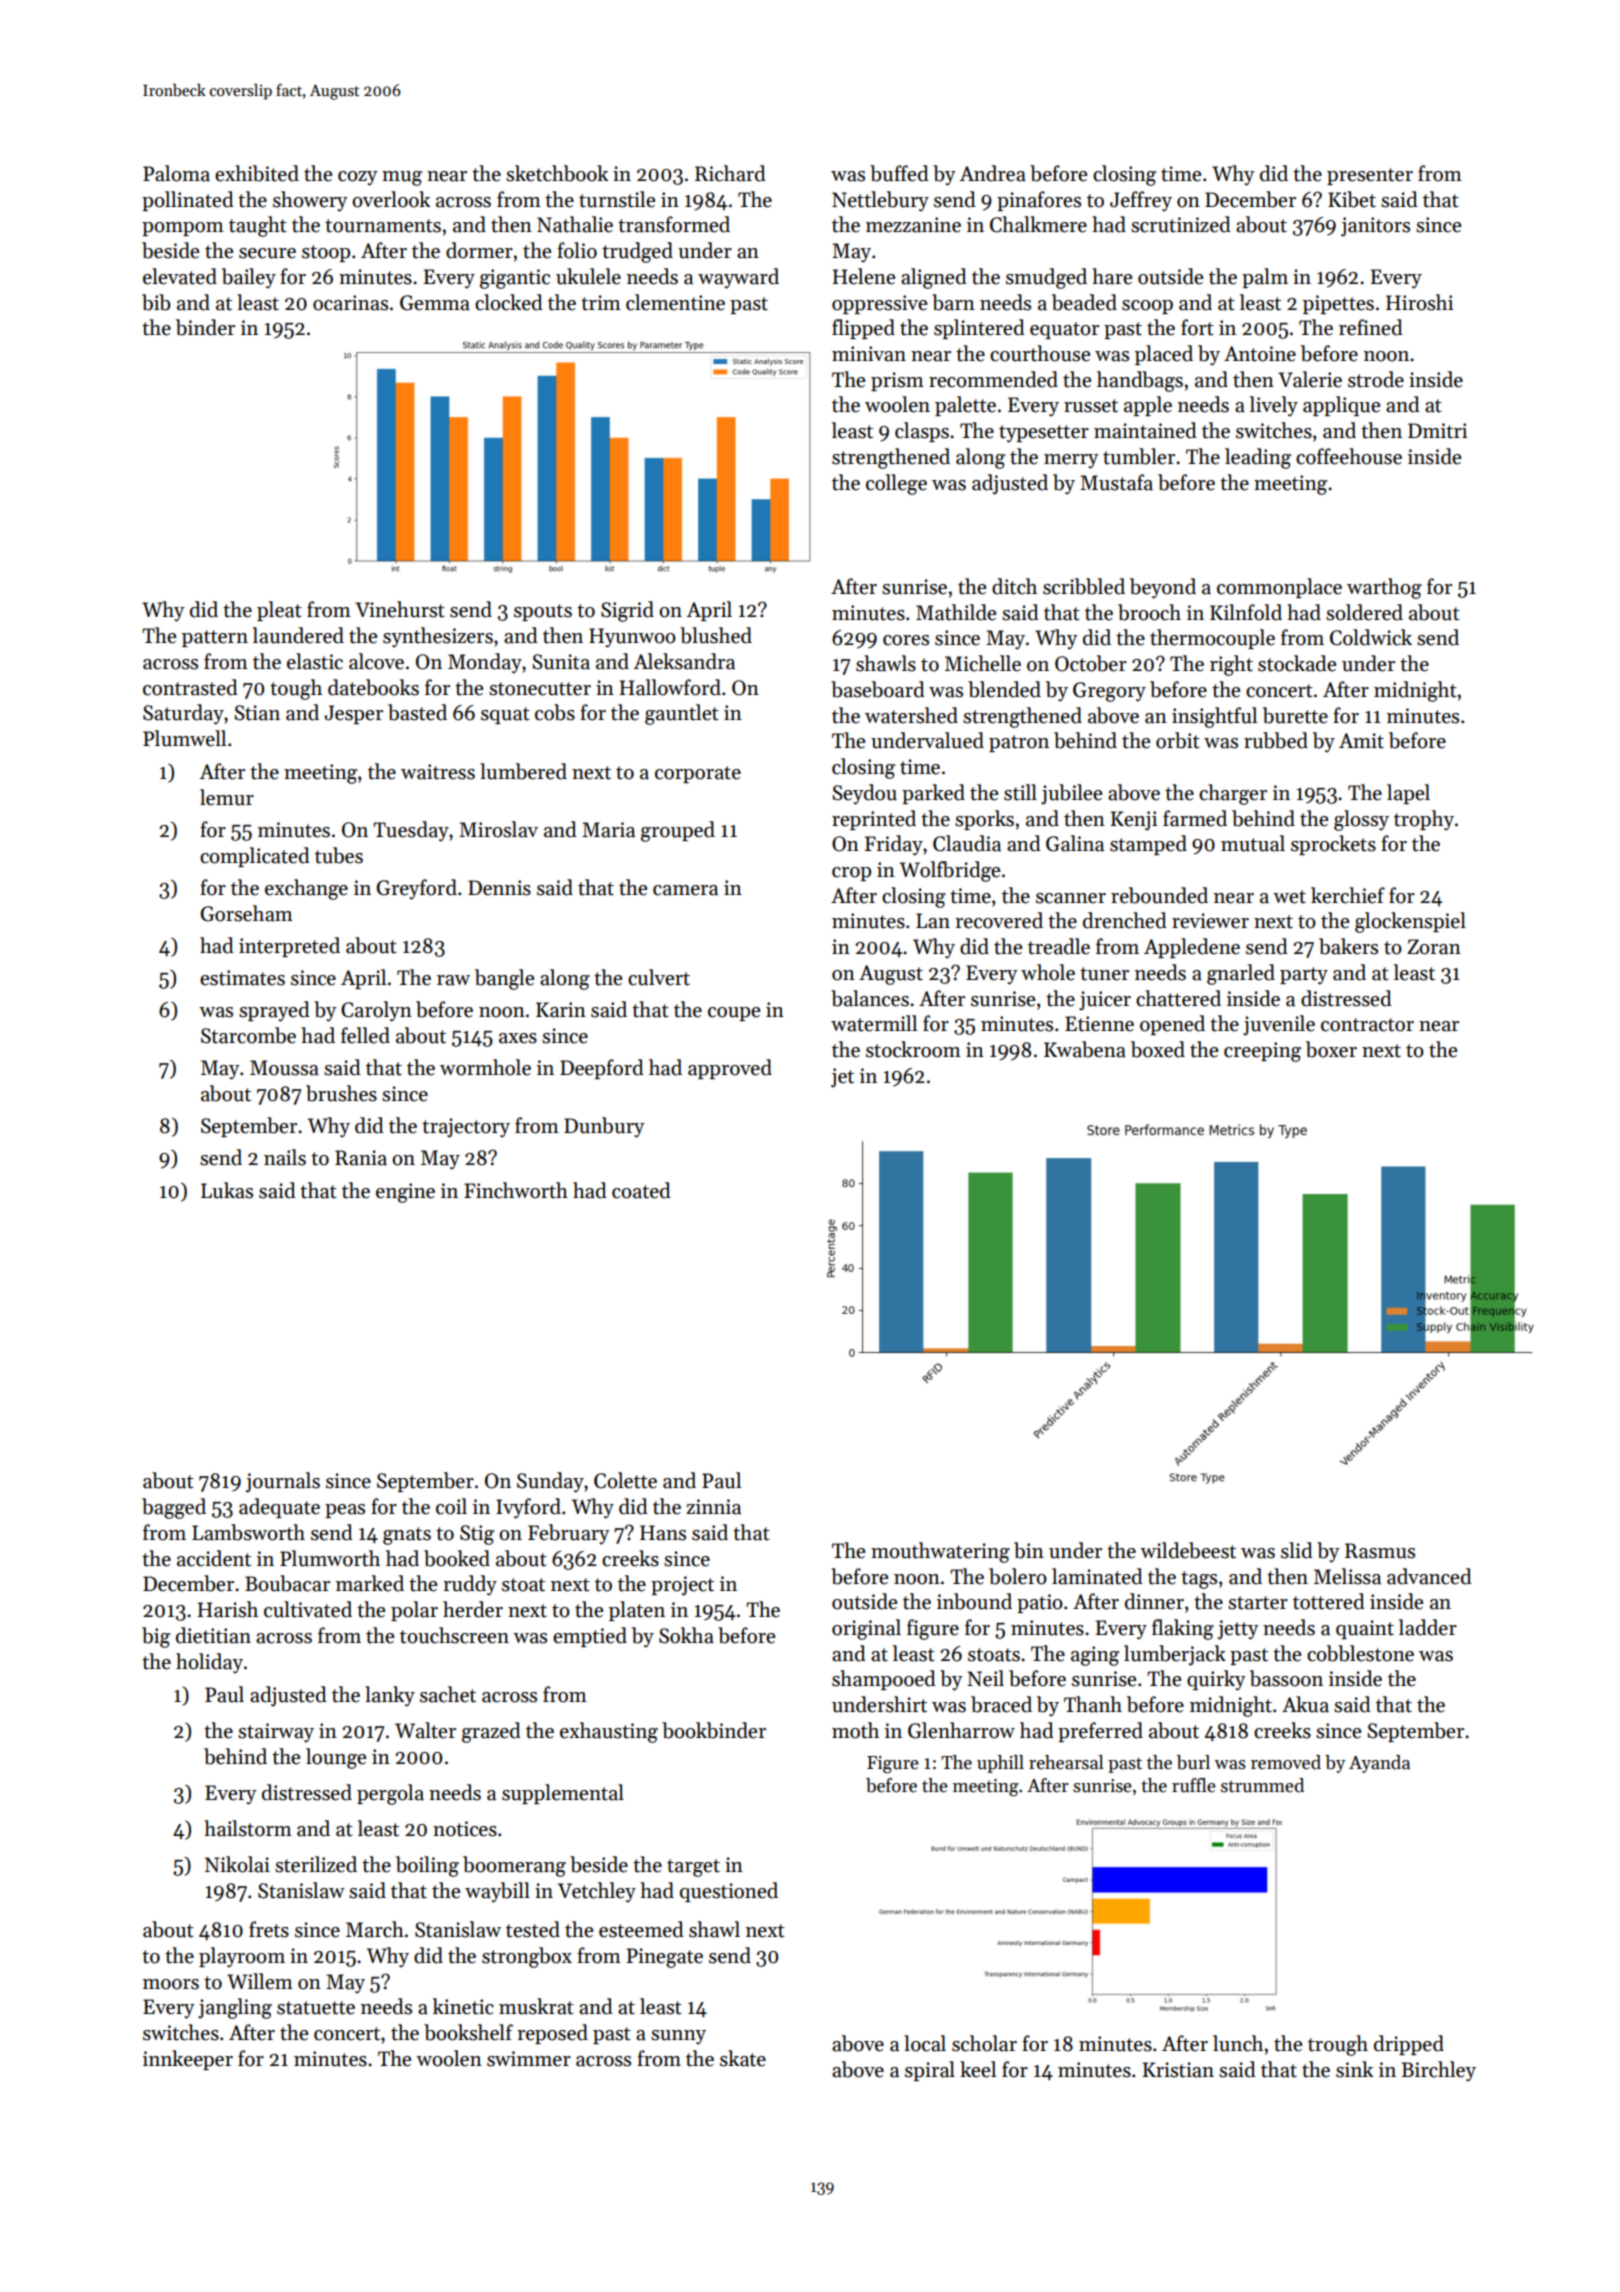 This page has width=1620, height=2292. What do you see at coordinates (156, 302) in the page?
I see `bib` at bounding box center [156, 302].
